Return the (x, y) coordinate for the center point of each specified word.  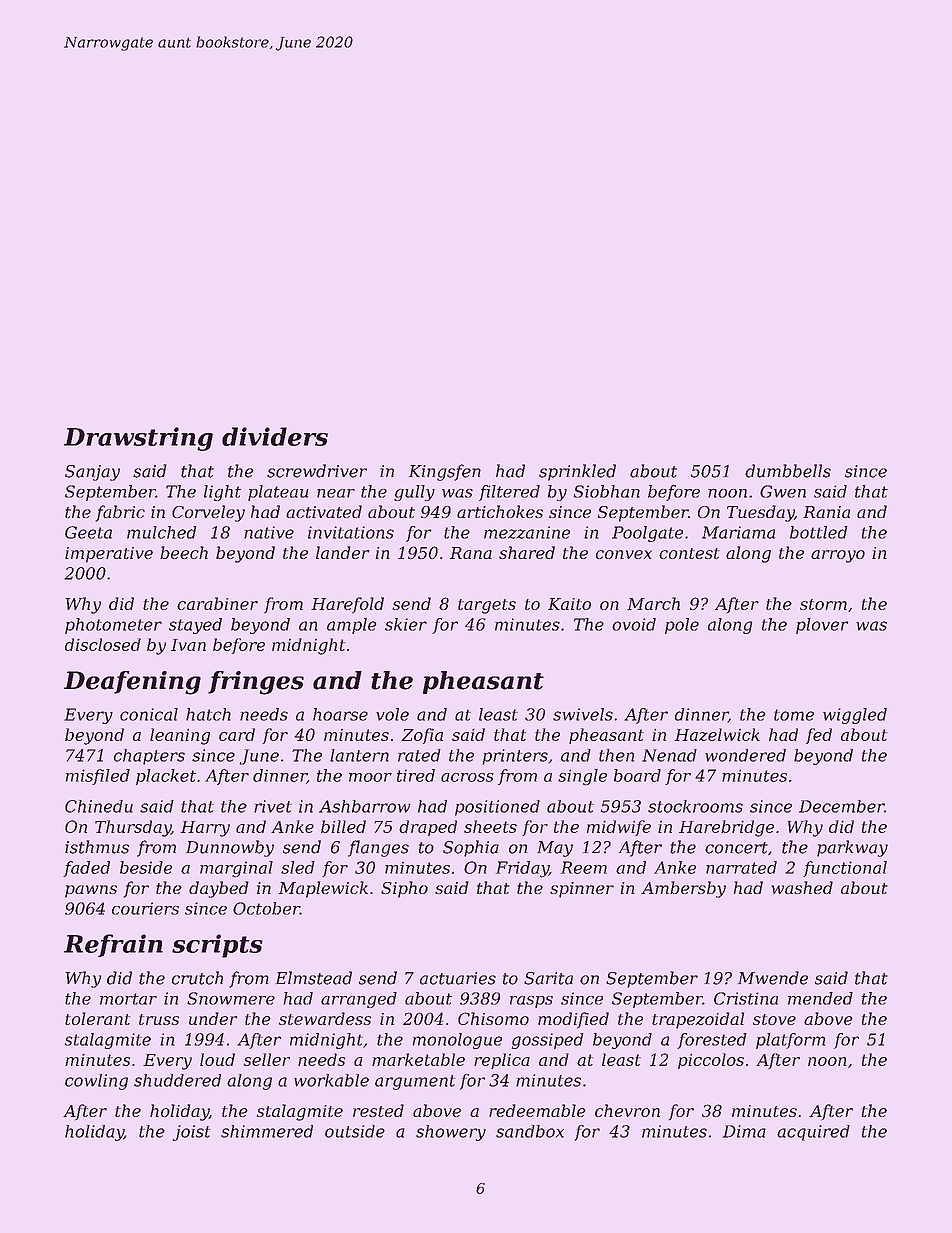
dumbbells (788, 471)
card (237, 734)
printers (515, 757)
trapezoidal (698, 1020)
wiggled (855, 716)
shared (527, 552)
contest (689, 553)
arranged (359, 1000)
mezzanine (527, 532)
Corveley (208, 513)
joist (191, 1133)
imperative (109, 555)
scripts (217, 946)
